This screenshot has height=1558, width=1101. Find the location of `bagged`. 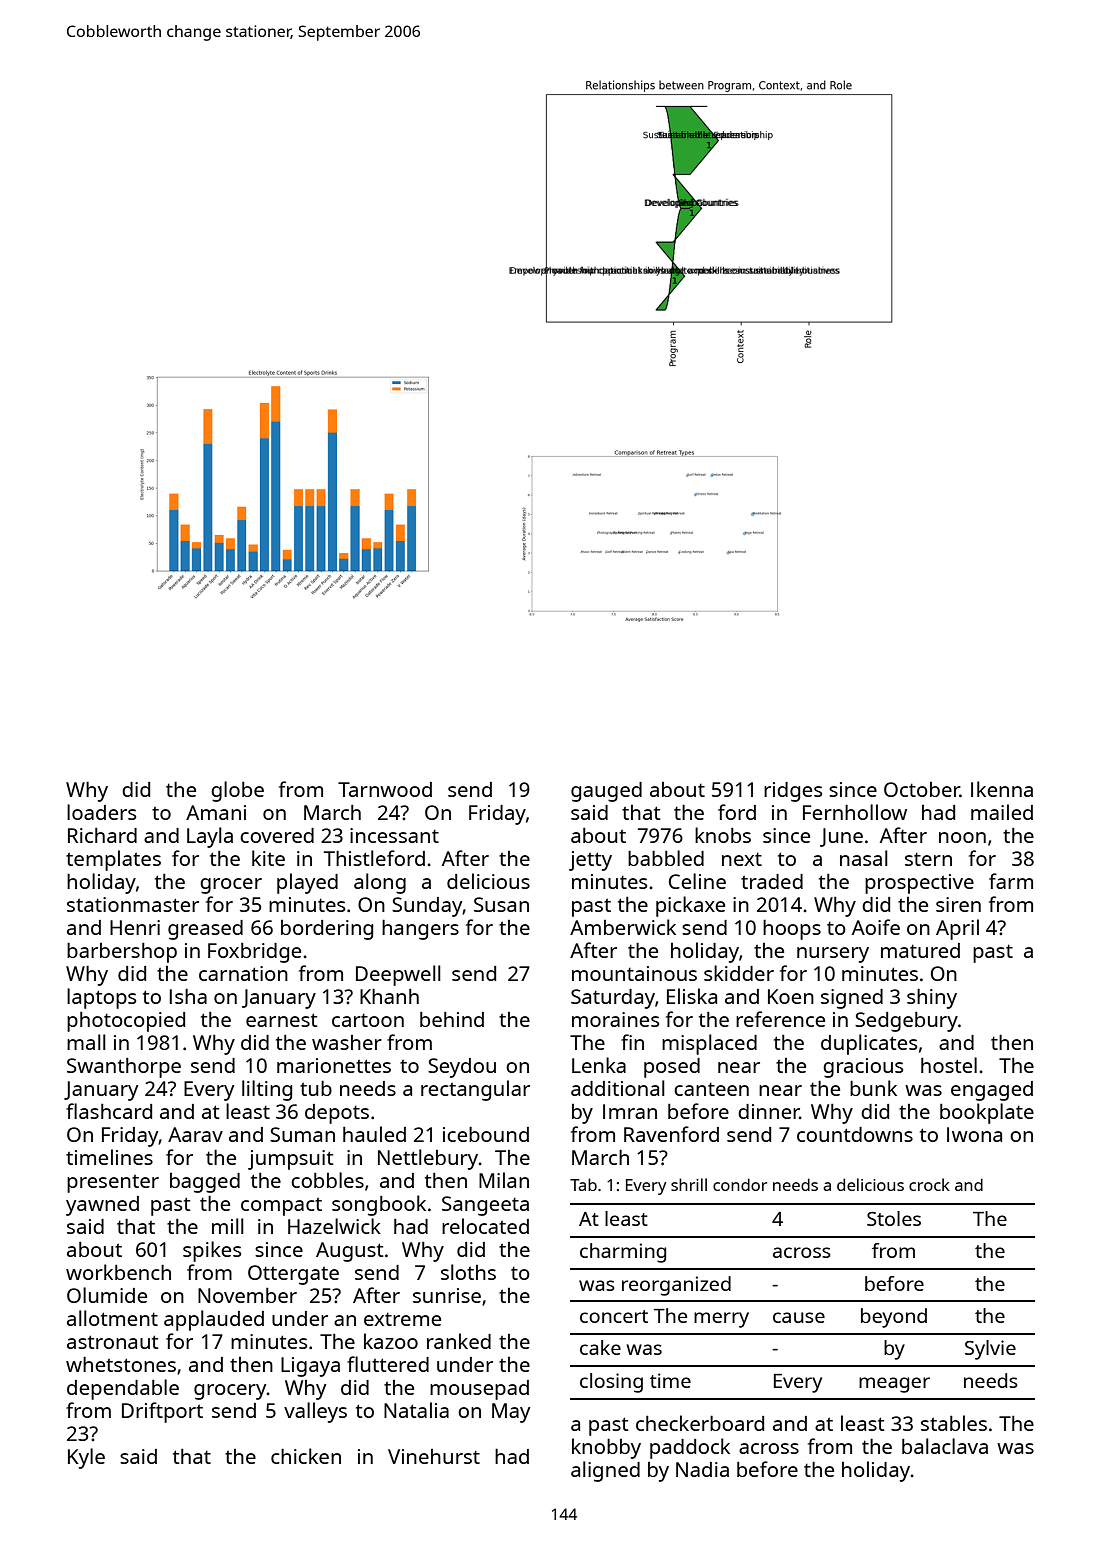

bagged is located at coordinates (205, 1183).
